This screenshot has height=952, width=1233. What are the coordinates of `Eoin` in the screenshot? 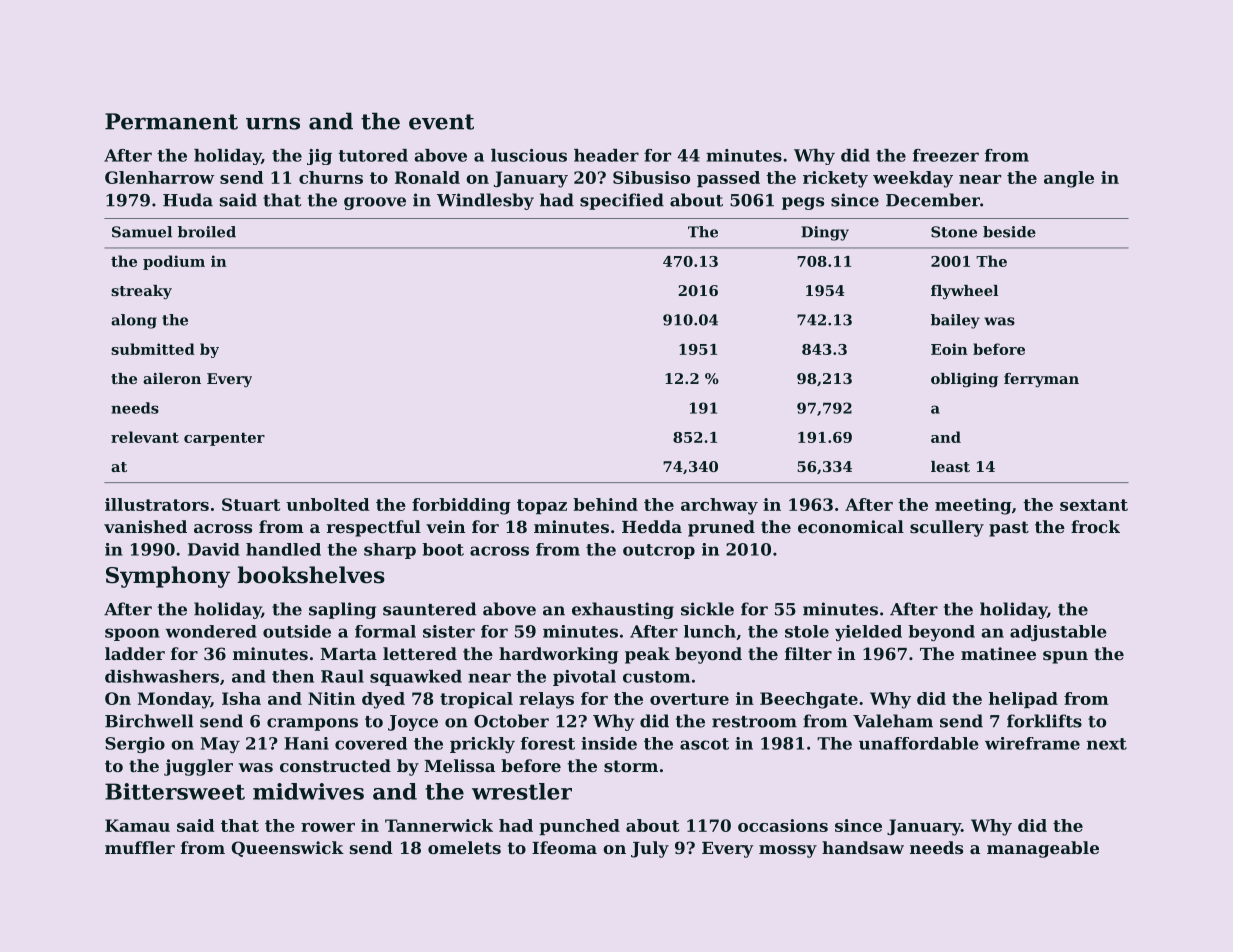 It's located at (949, 349).
